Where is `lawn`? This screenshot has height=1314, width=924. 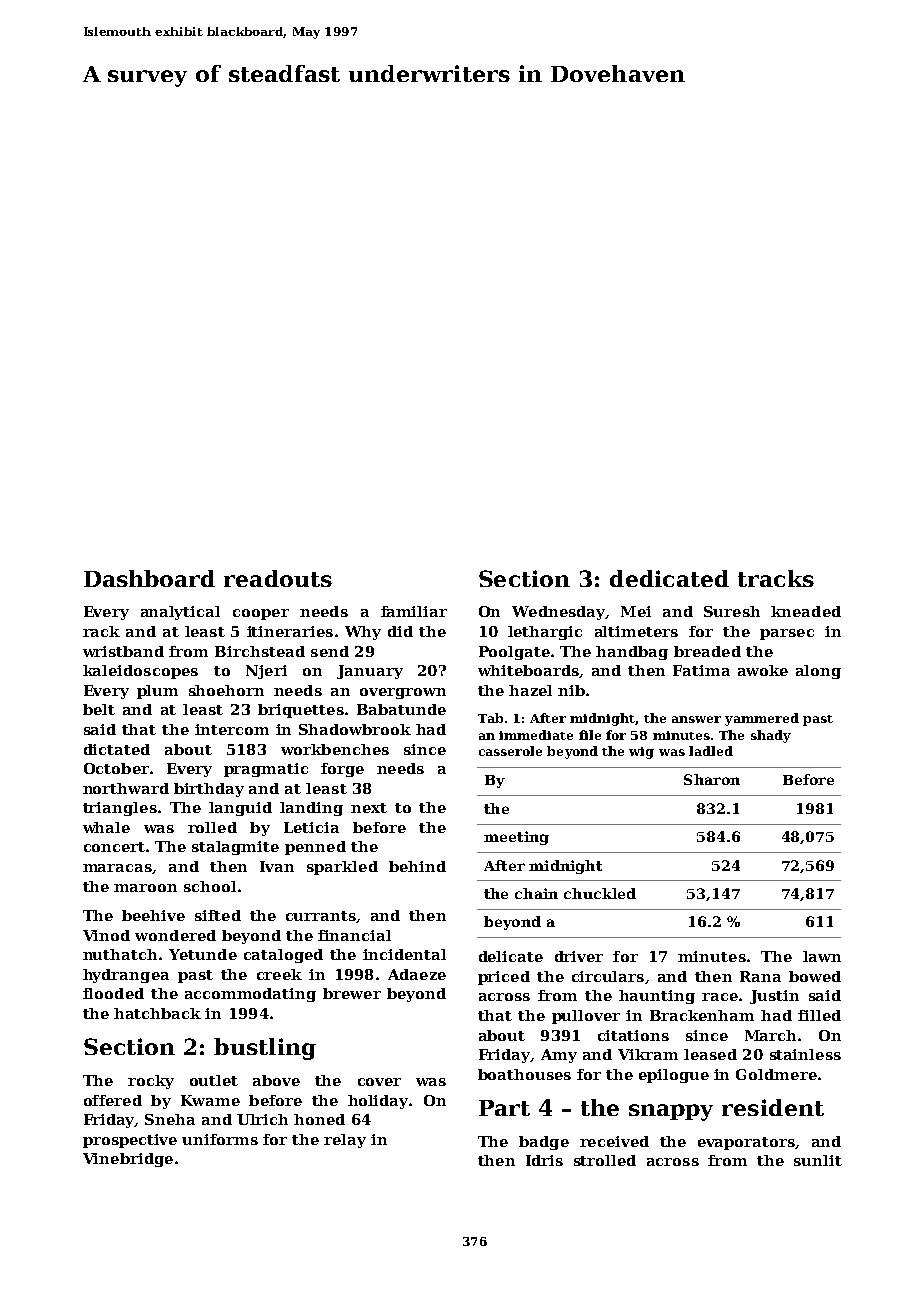 lawn is located at coordinates (822, 956).
